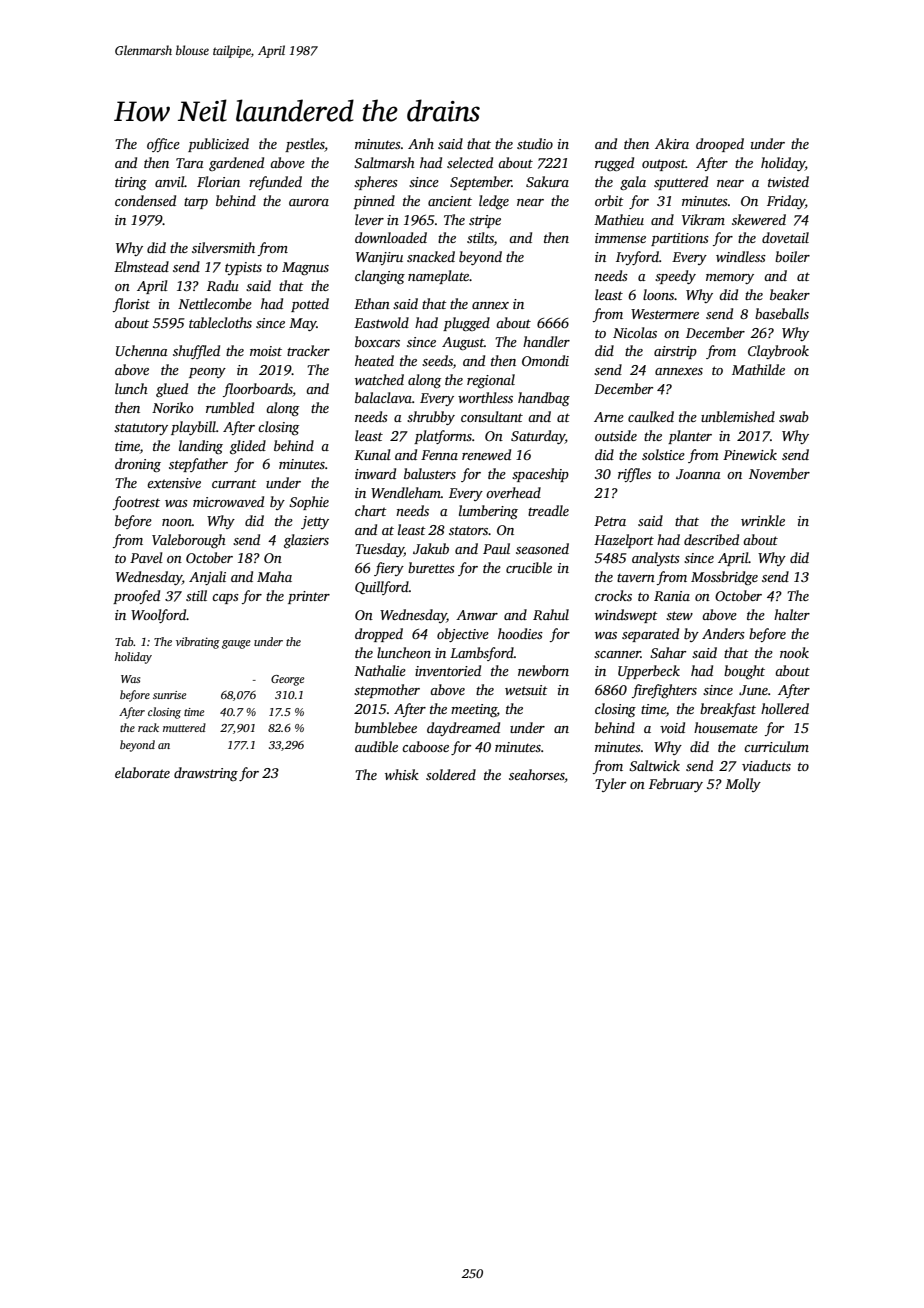 The image size is (924, 1308). I want to click on office, so click(163, 145).
